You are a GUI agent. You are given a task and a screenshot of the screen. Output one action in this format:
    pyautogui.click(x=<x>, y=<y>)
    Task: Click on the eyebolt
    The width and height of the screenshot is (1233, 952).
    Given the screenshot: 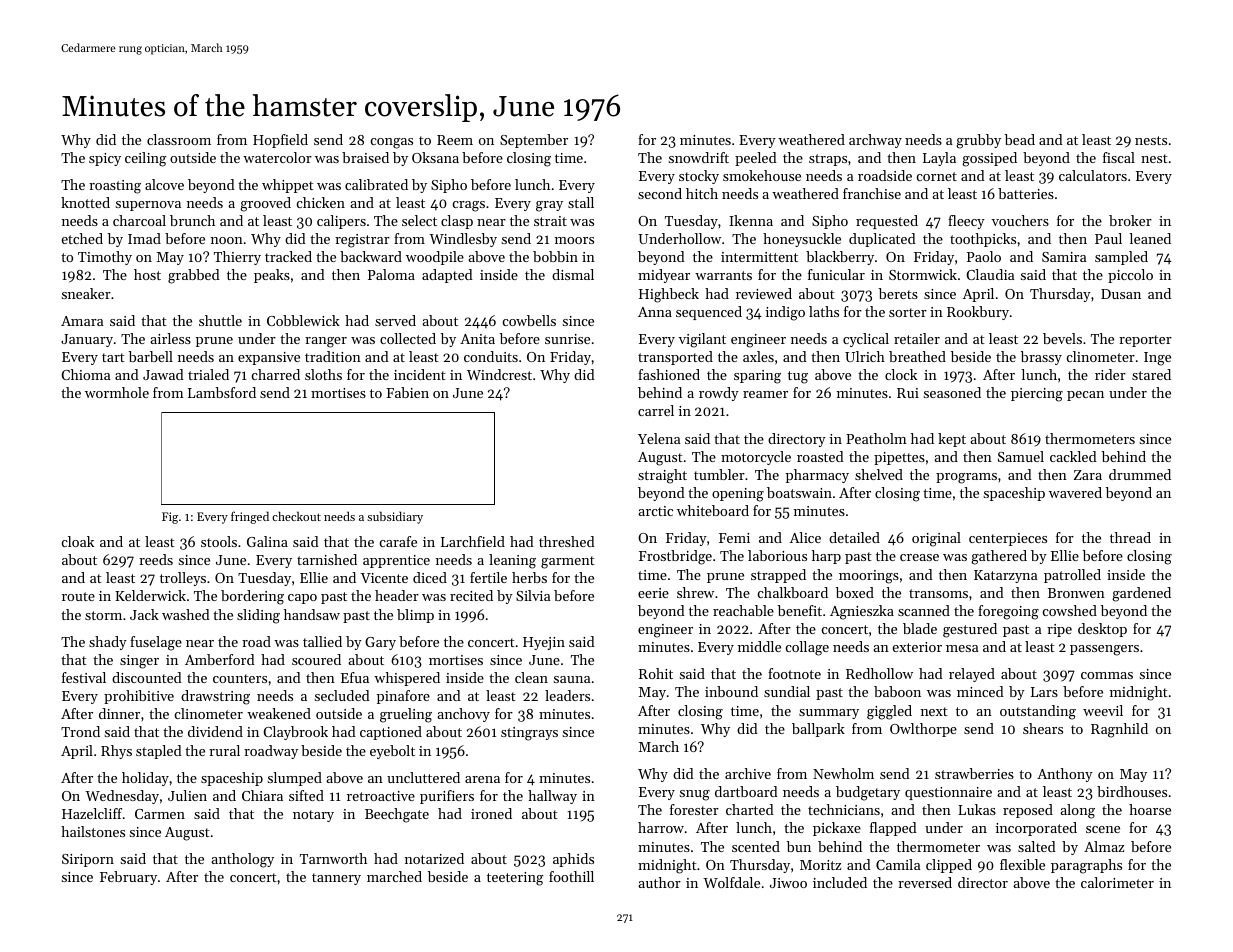 What is the action you would take?
    pyautogui.click(x=392, y=752)
